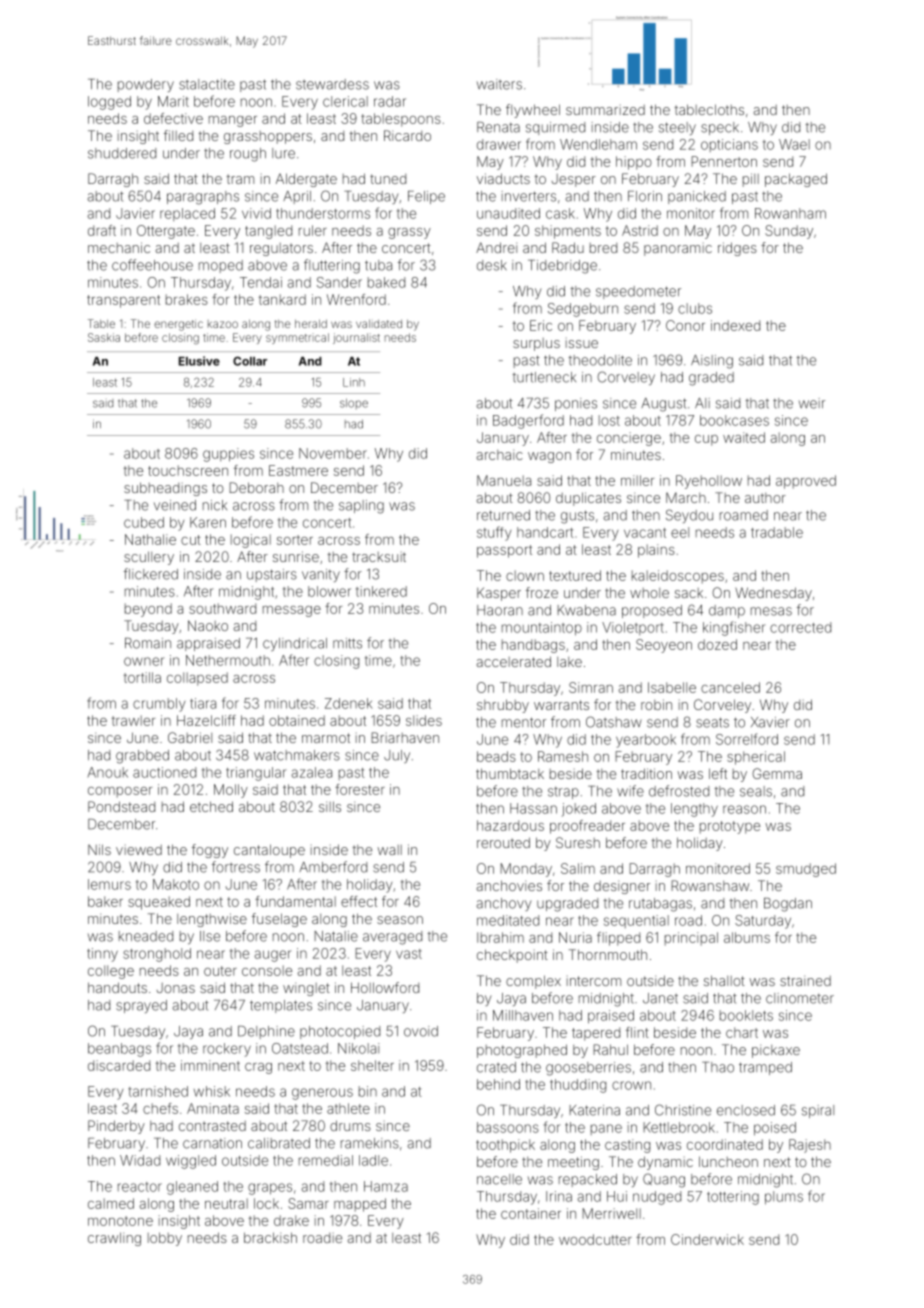 The width and height of the screenshot is (924, 1308). Describe the element at coordinates (631, 1085) in the screenshot. I see `crown` at that location.
